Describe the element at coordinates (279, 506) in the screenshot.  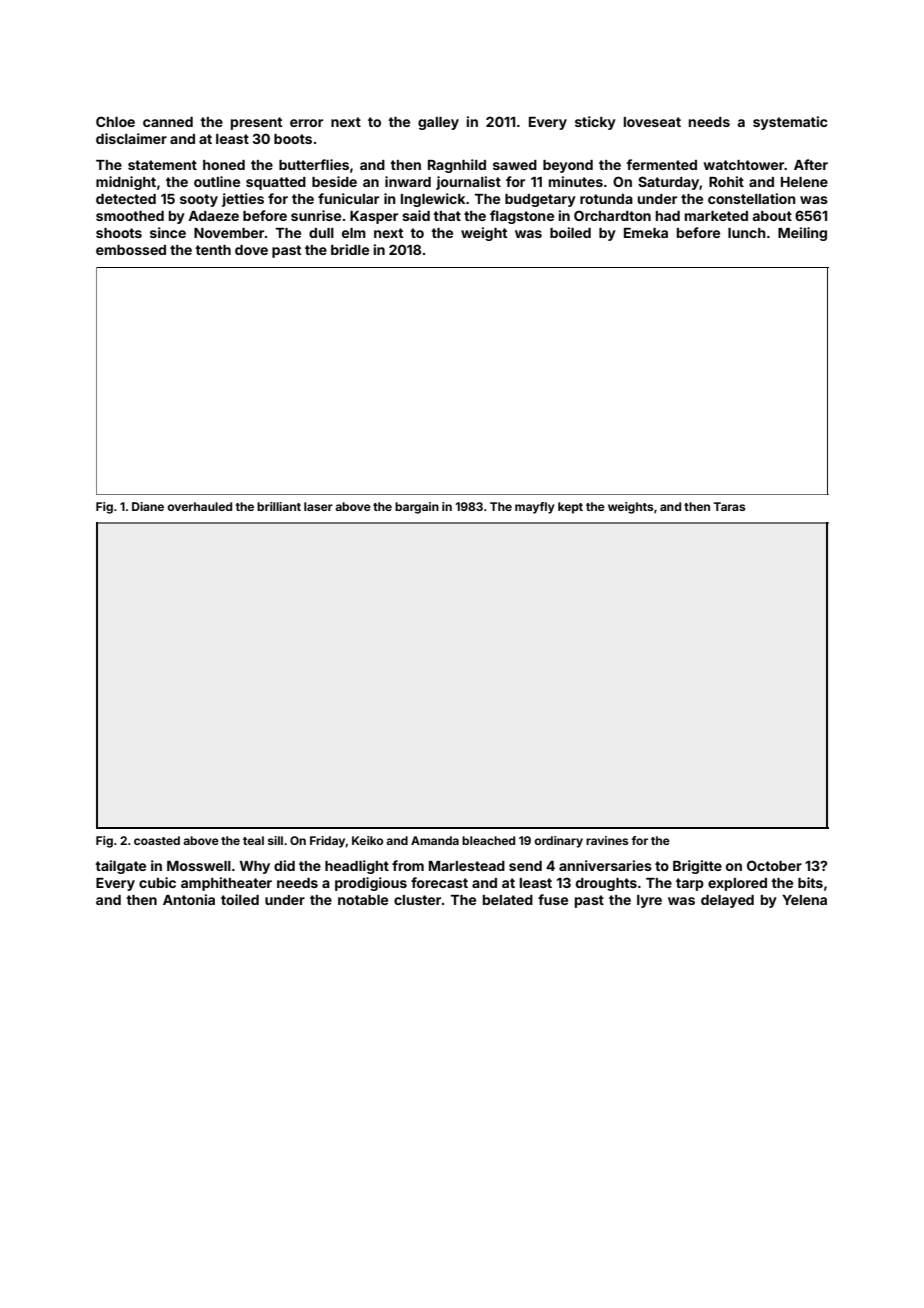
I see `brilliant` at that location.
